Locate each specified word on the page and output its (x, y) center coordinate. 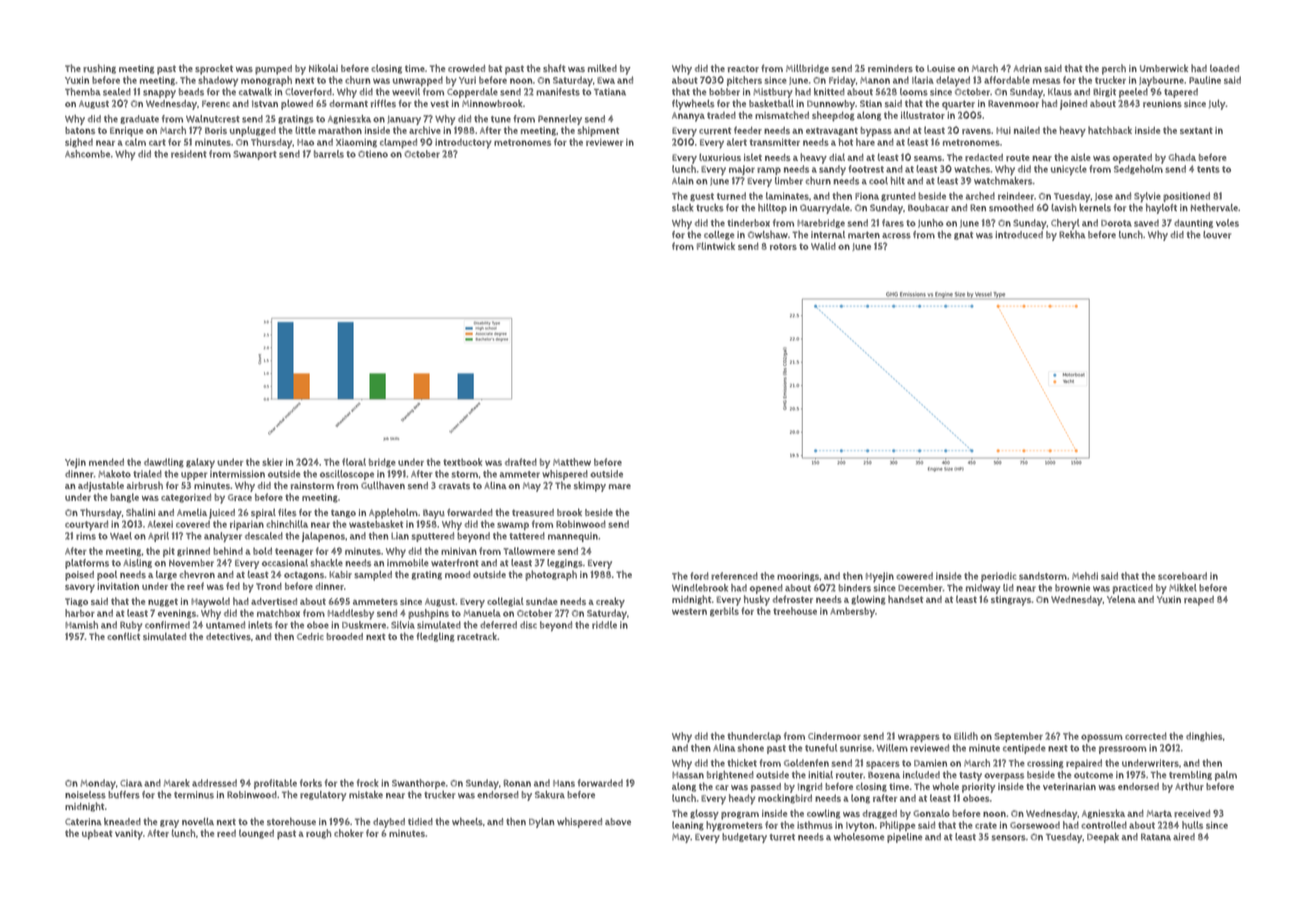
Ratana (1156, 837)
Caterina (83, 822)
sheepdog (833, 116)
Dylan (541, 823)
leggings (565, 563)
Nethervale (1214, 207)
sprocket (214, 69)
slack (683, 208)
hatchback (1110, 130)
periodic (998, 577)
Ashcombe (87, 154)
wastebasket (376, 524)
